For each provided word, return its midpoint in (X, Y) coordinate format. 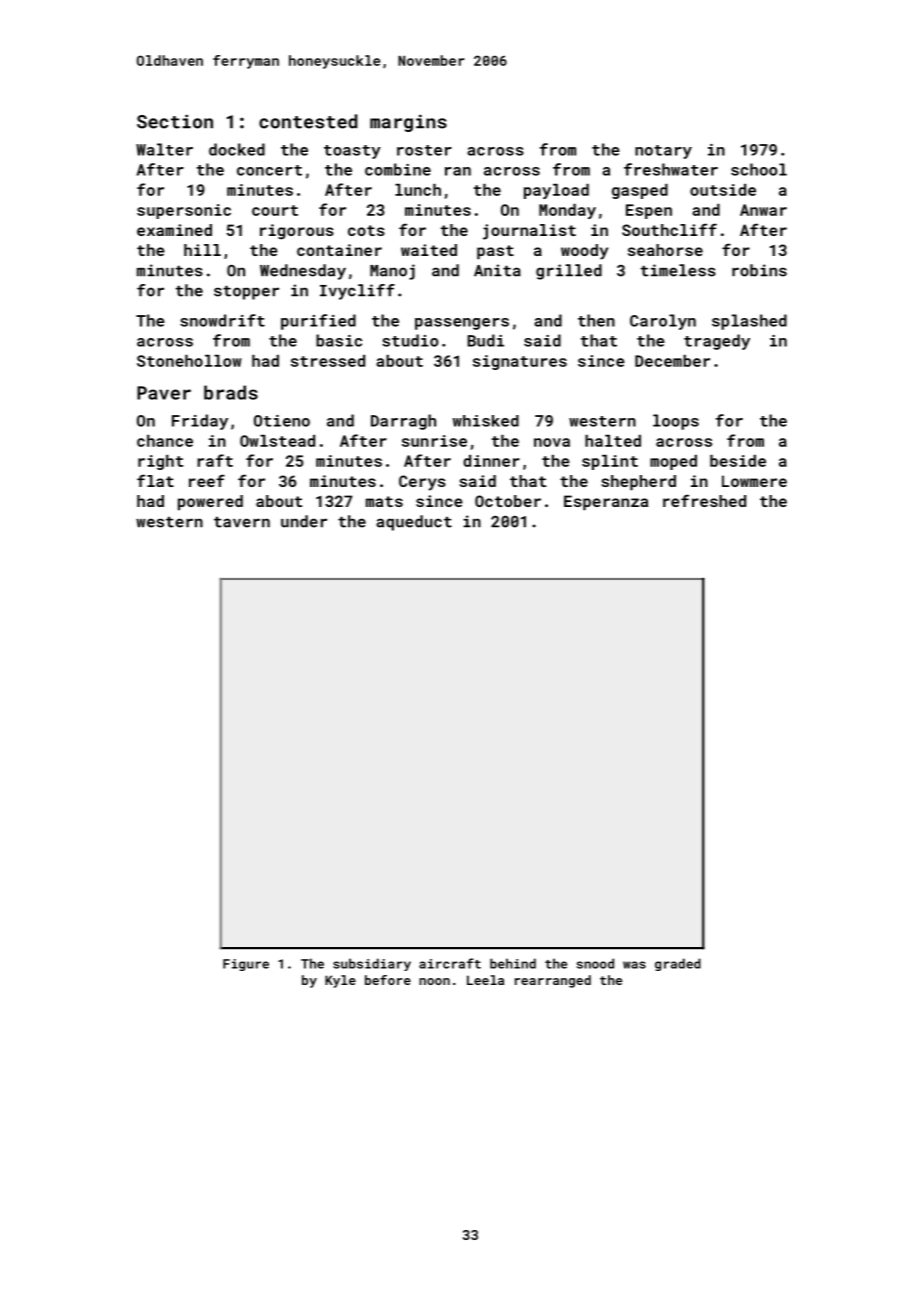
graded (678, 964)
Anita (497, 270)
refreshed (704, 500)
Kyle (340, 981)
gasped (640, 191)
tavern (242, 522)
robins (759, 270)
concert (269, 170)
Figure (246, 965)
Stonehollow (189, 361)
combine (398, 169)
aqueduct (414, 523)
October (508, 501)
